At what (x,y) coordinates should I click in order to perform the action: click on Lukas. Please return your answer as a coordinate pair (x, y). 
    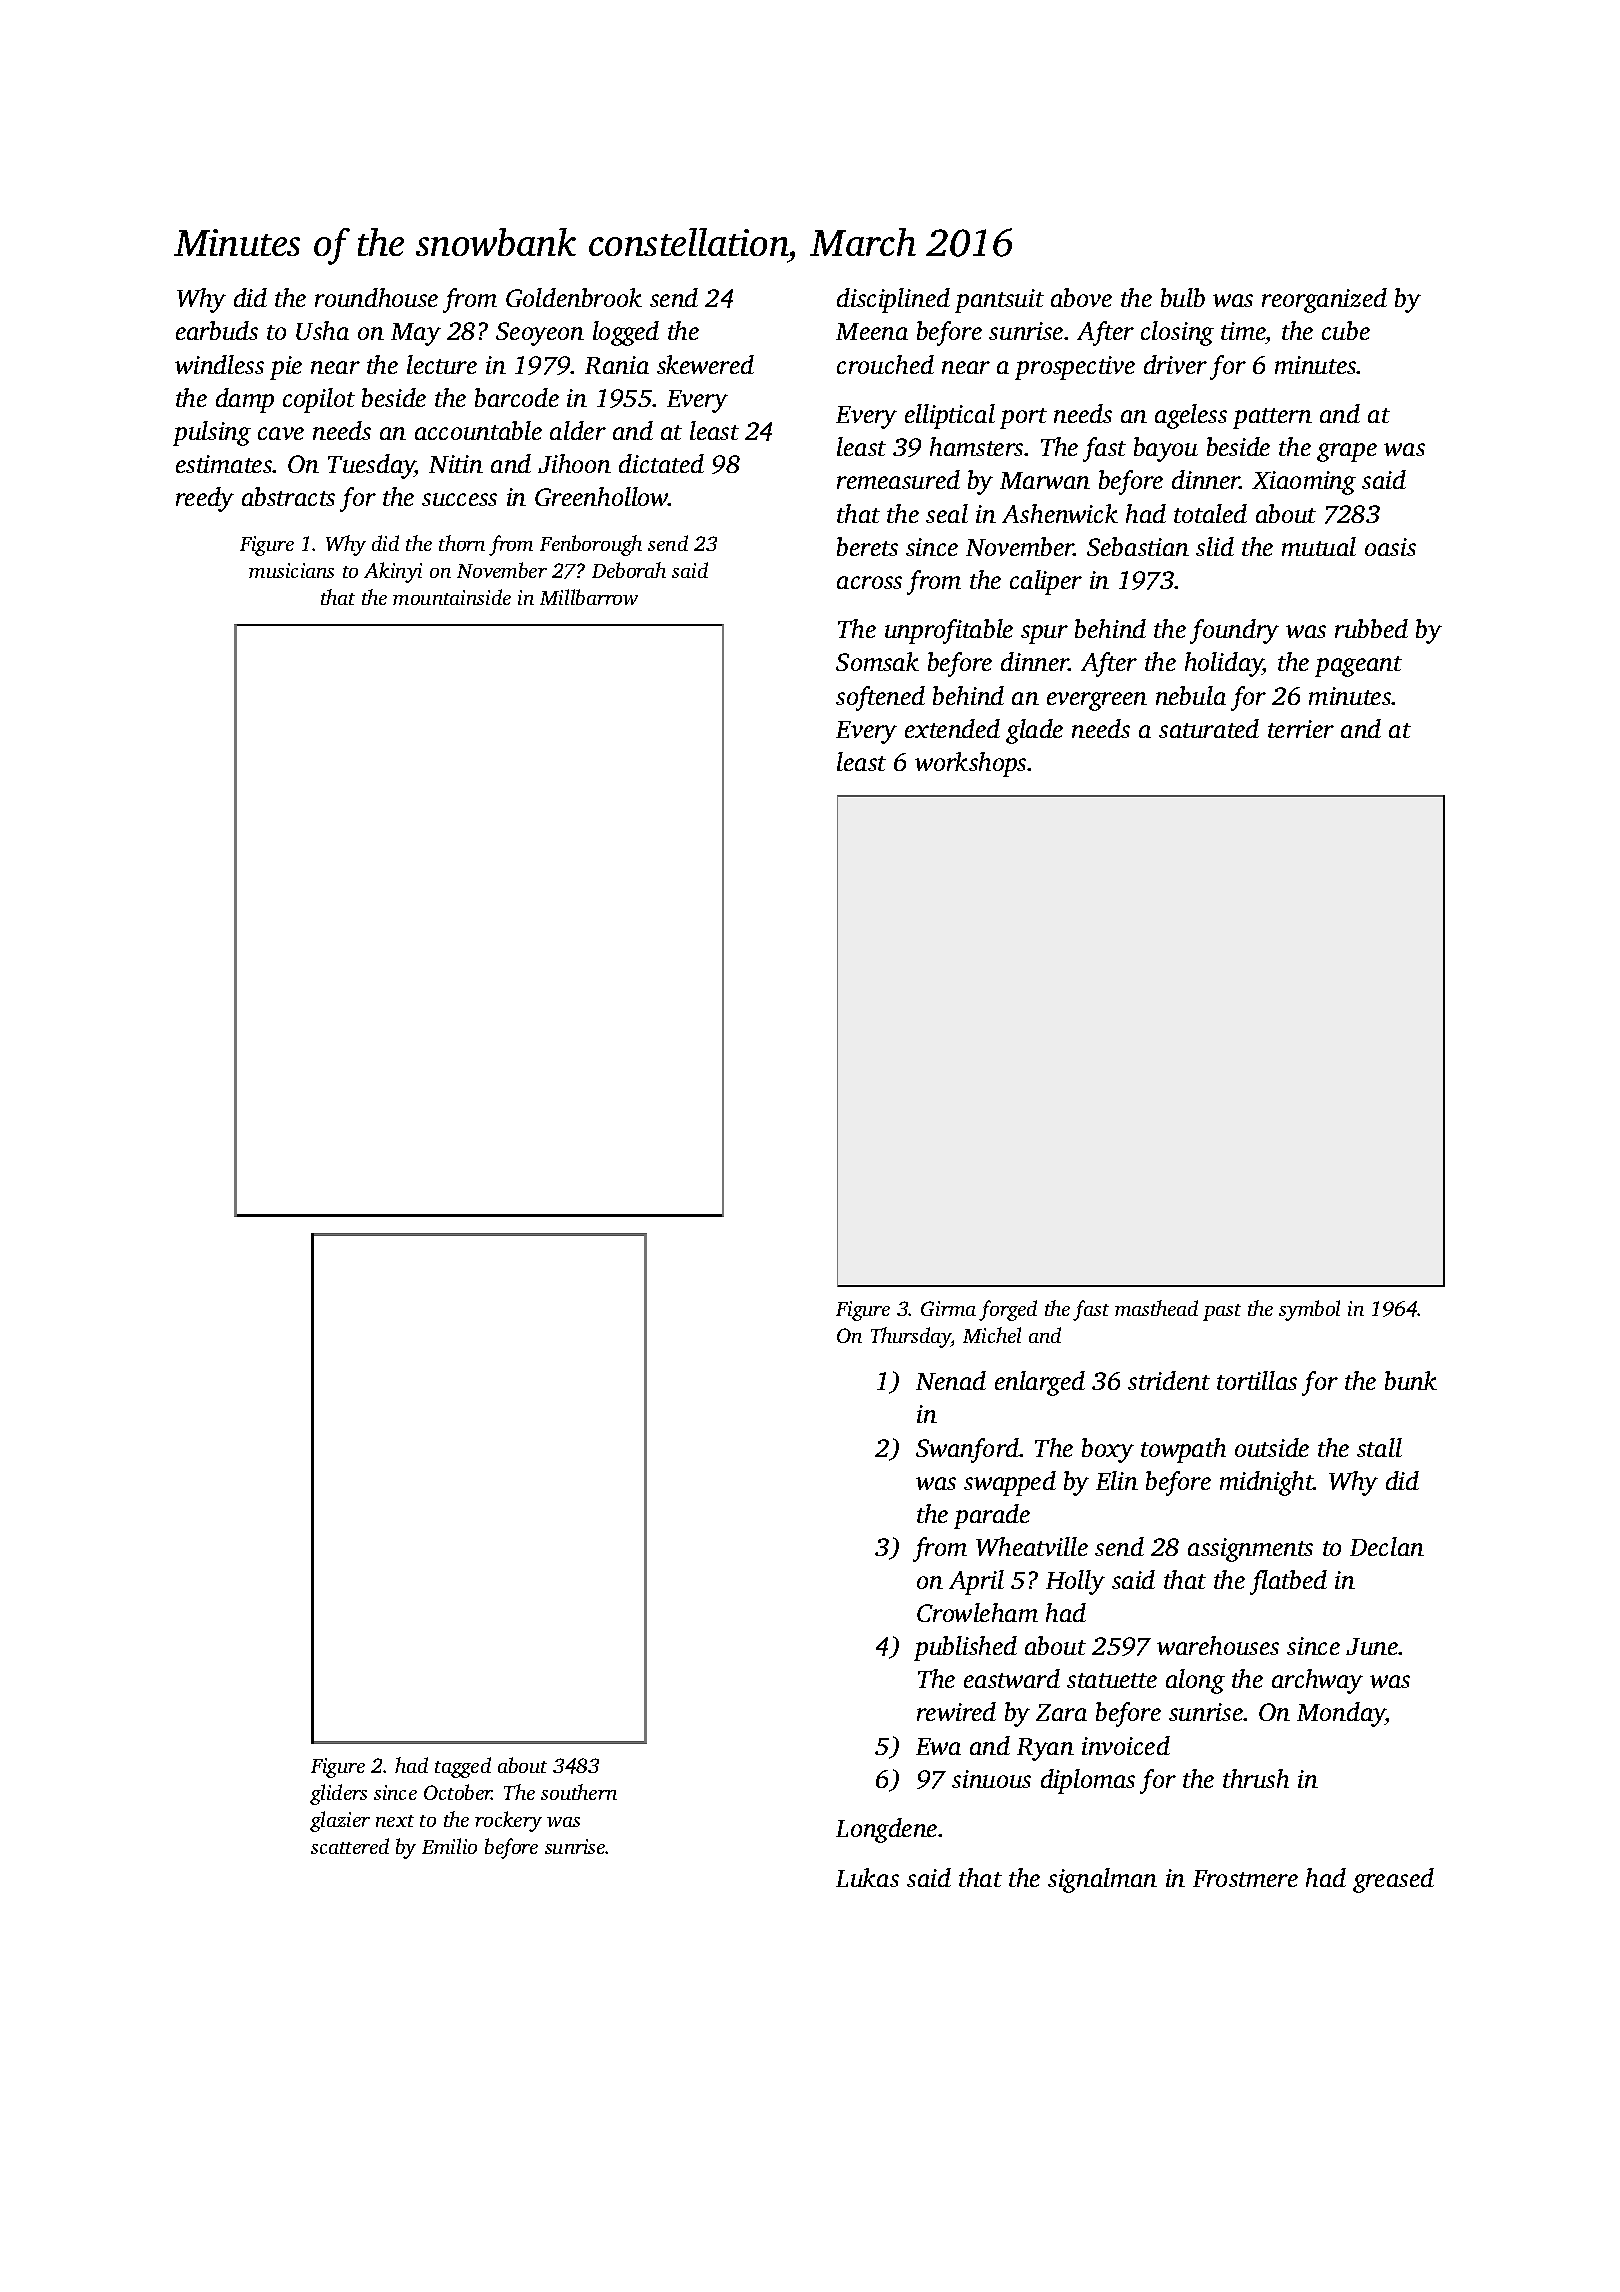
    Looking at the image, I should click on (867, 1877).
